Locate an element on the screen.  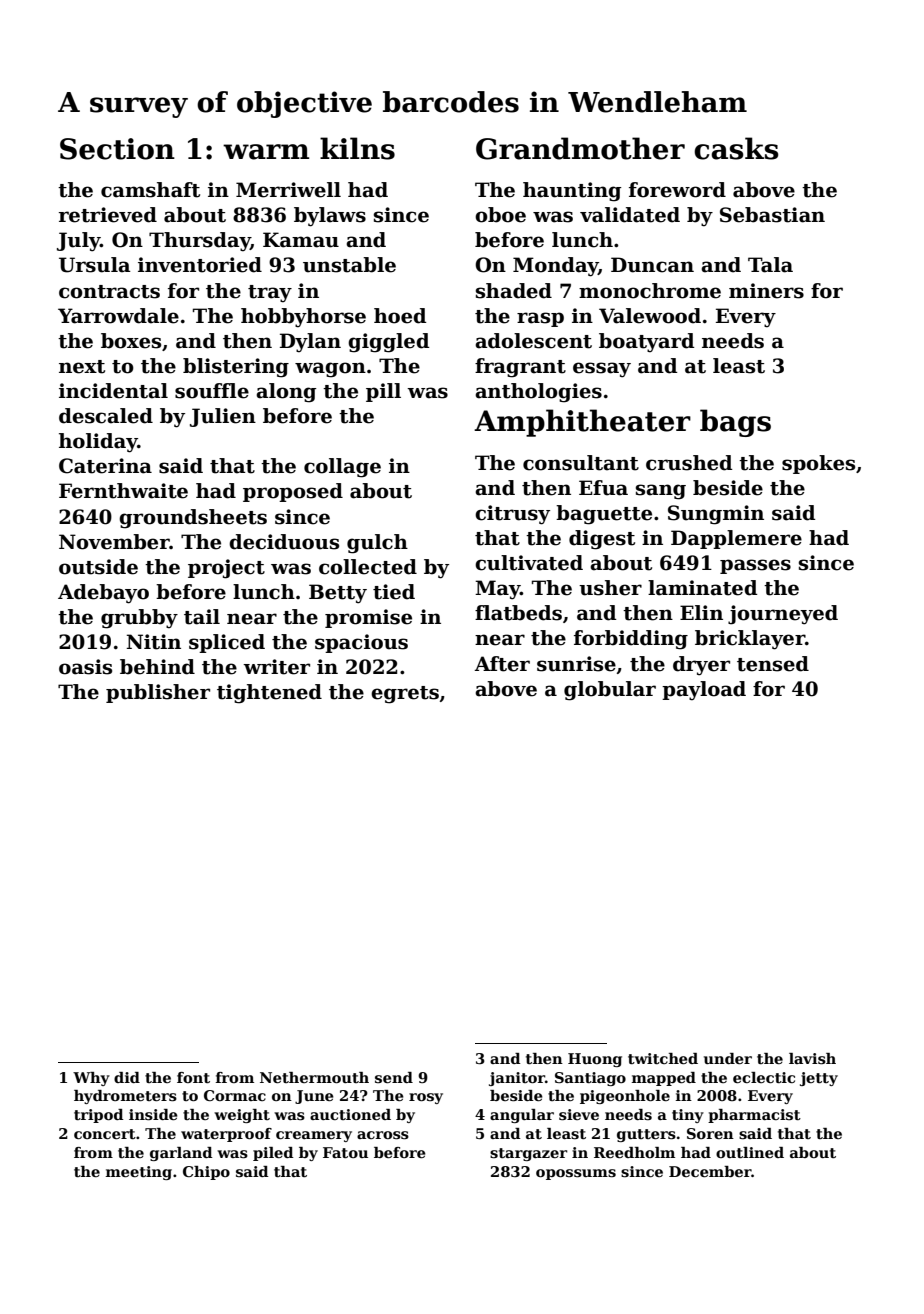
Huong is located at coordinates (595, 1060).
